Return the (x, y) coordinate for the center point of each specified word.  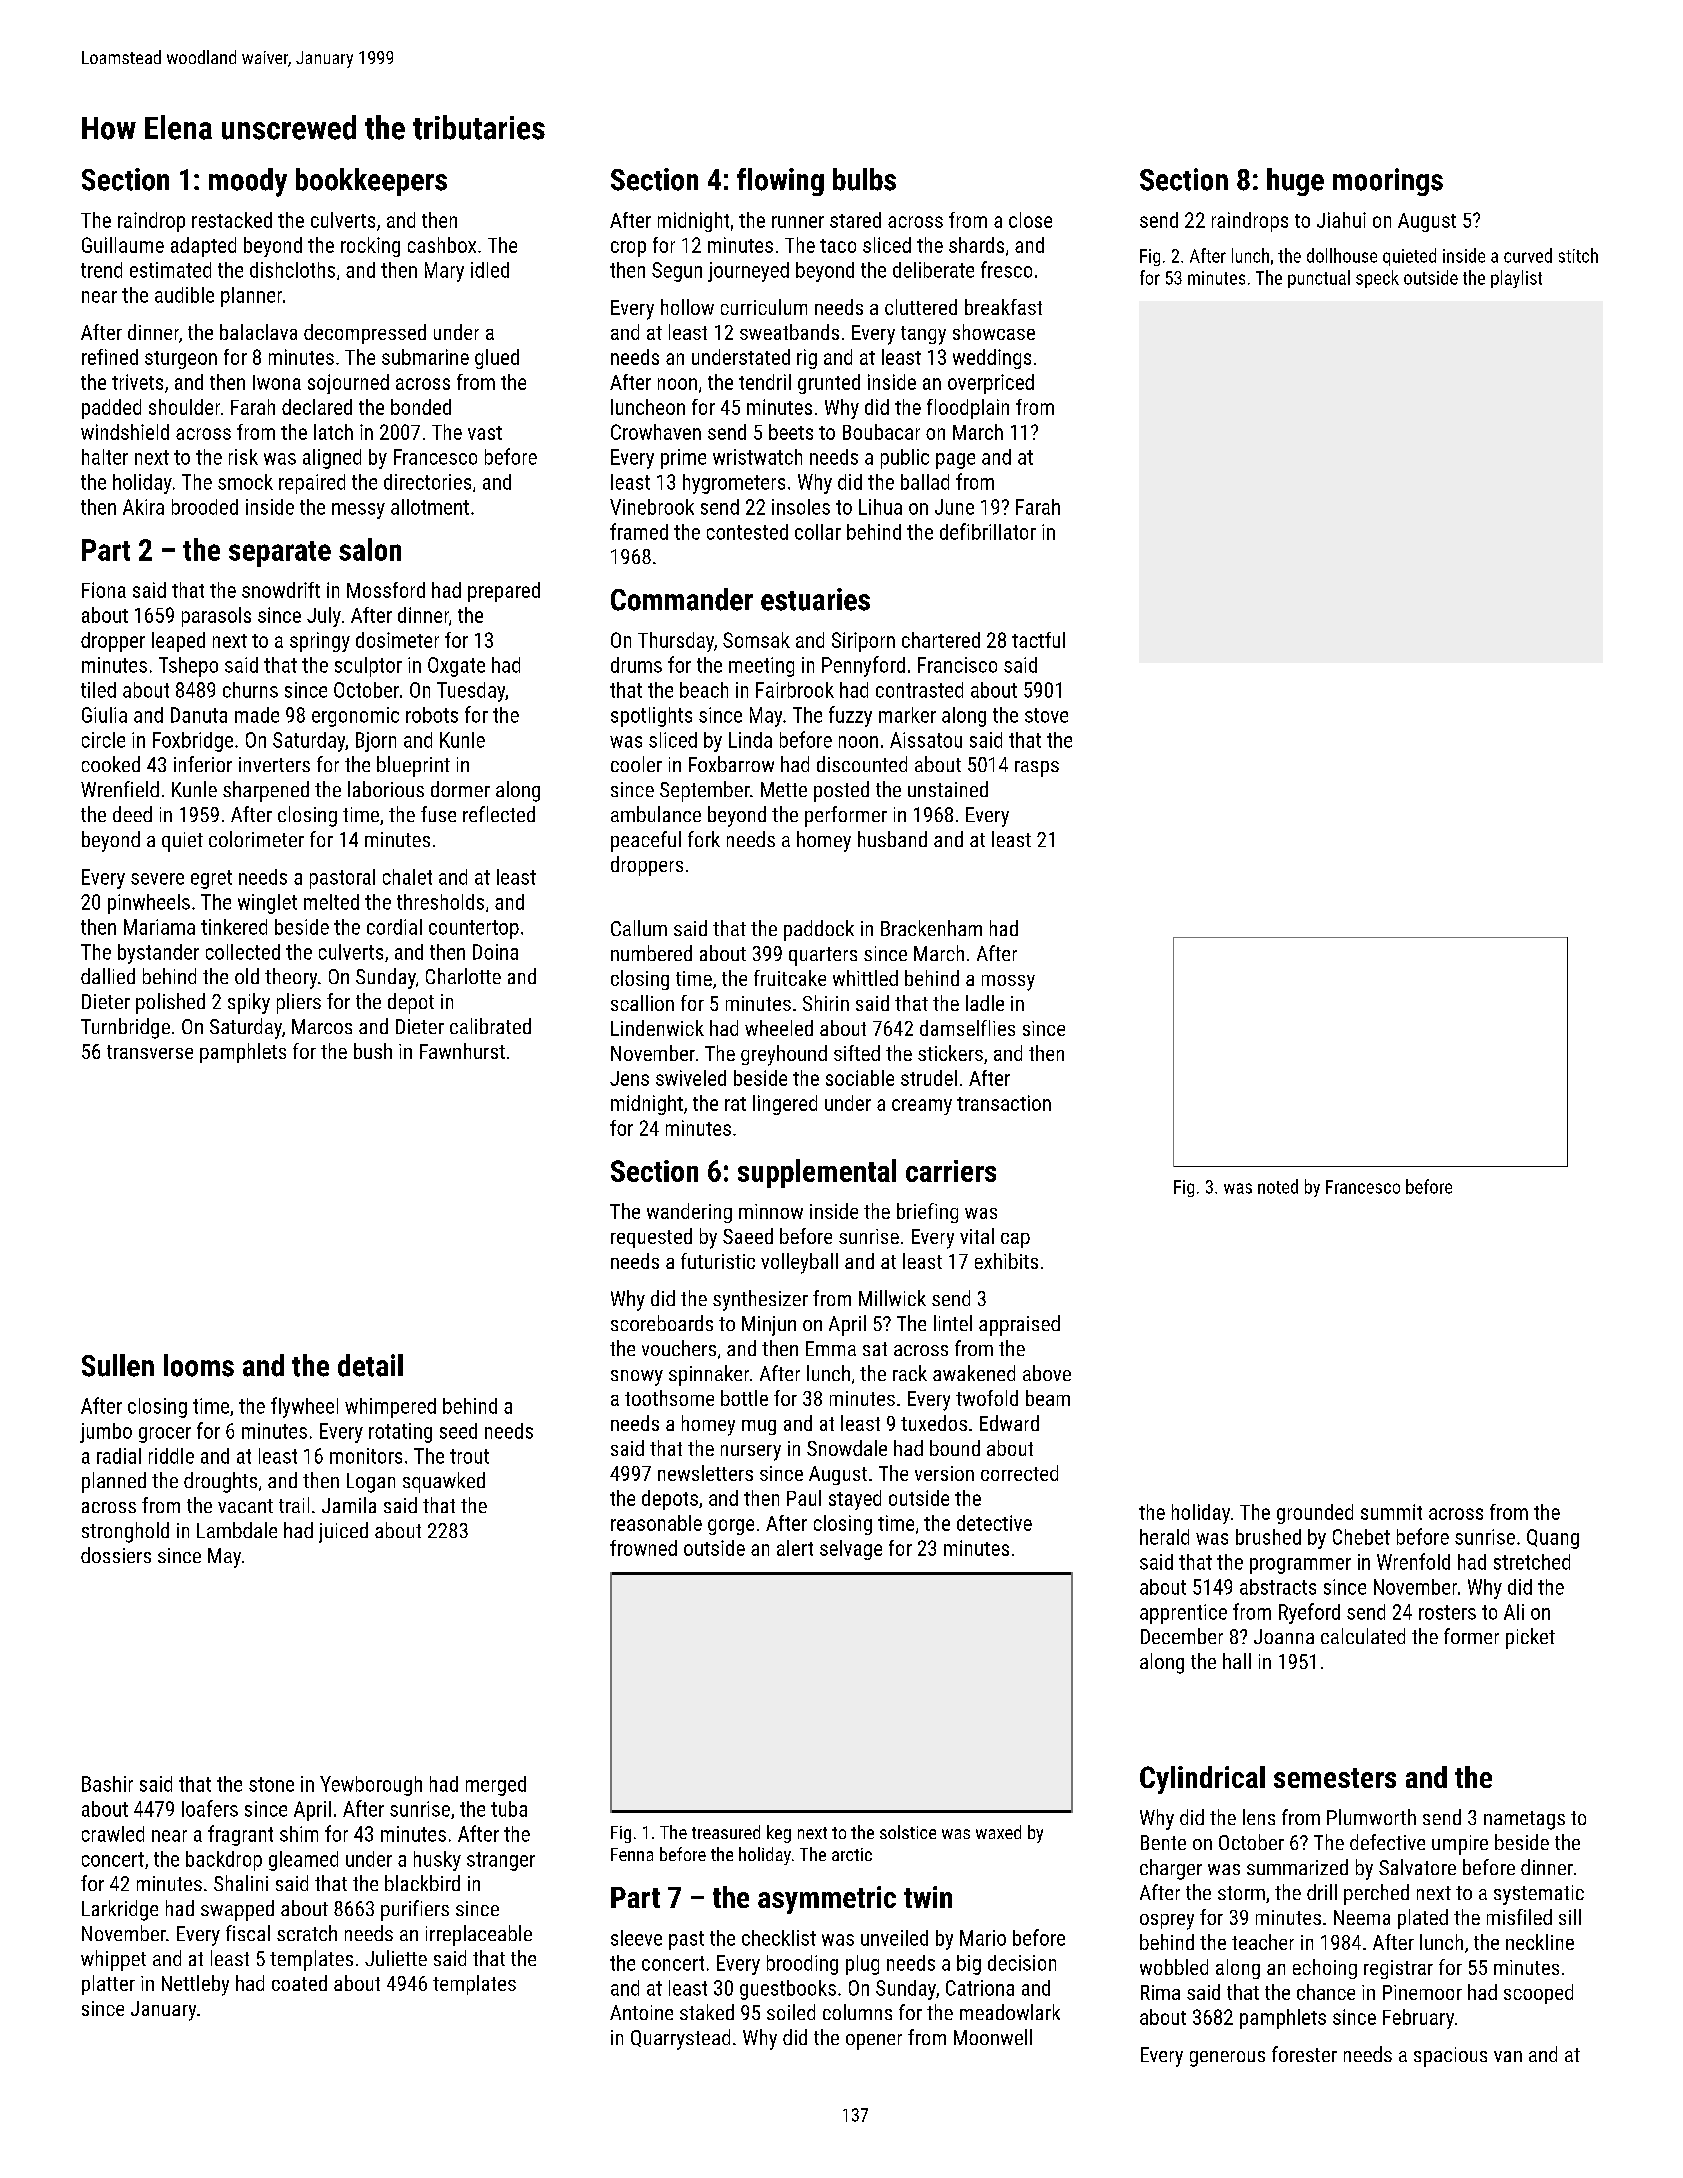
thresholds (440, 902)
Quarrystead (680, 2039)
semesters (1335, 1778)
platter (108, 1985)
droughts (220, 1482)
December (1182, 1636)
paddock (819, 930)
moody (248, 182)
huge (1295, 182)
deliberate (933, 270)
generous (1227, 2059)
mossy (1008, 983)
